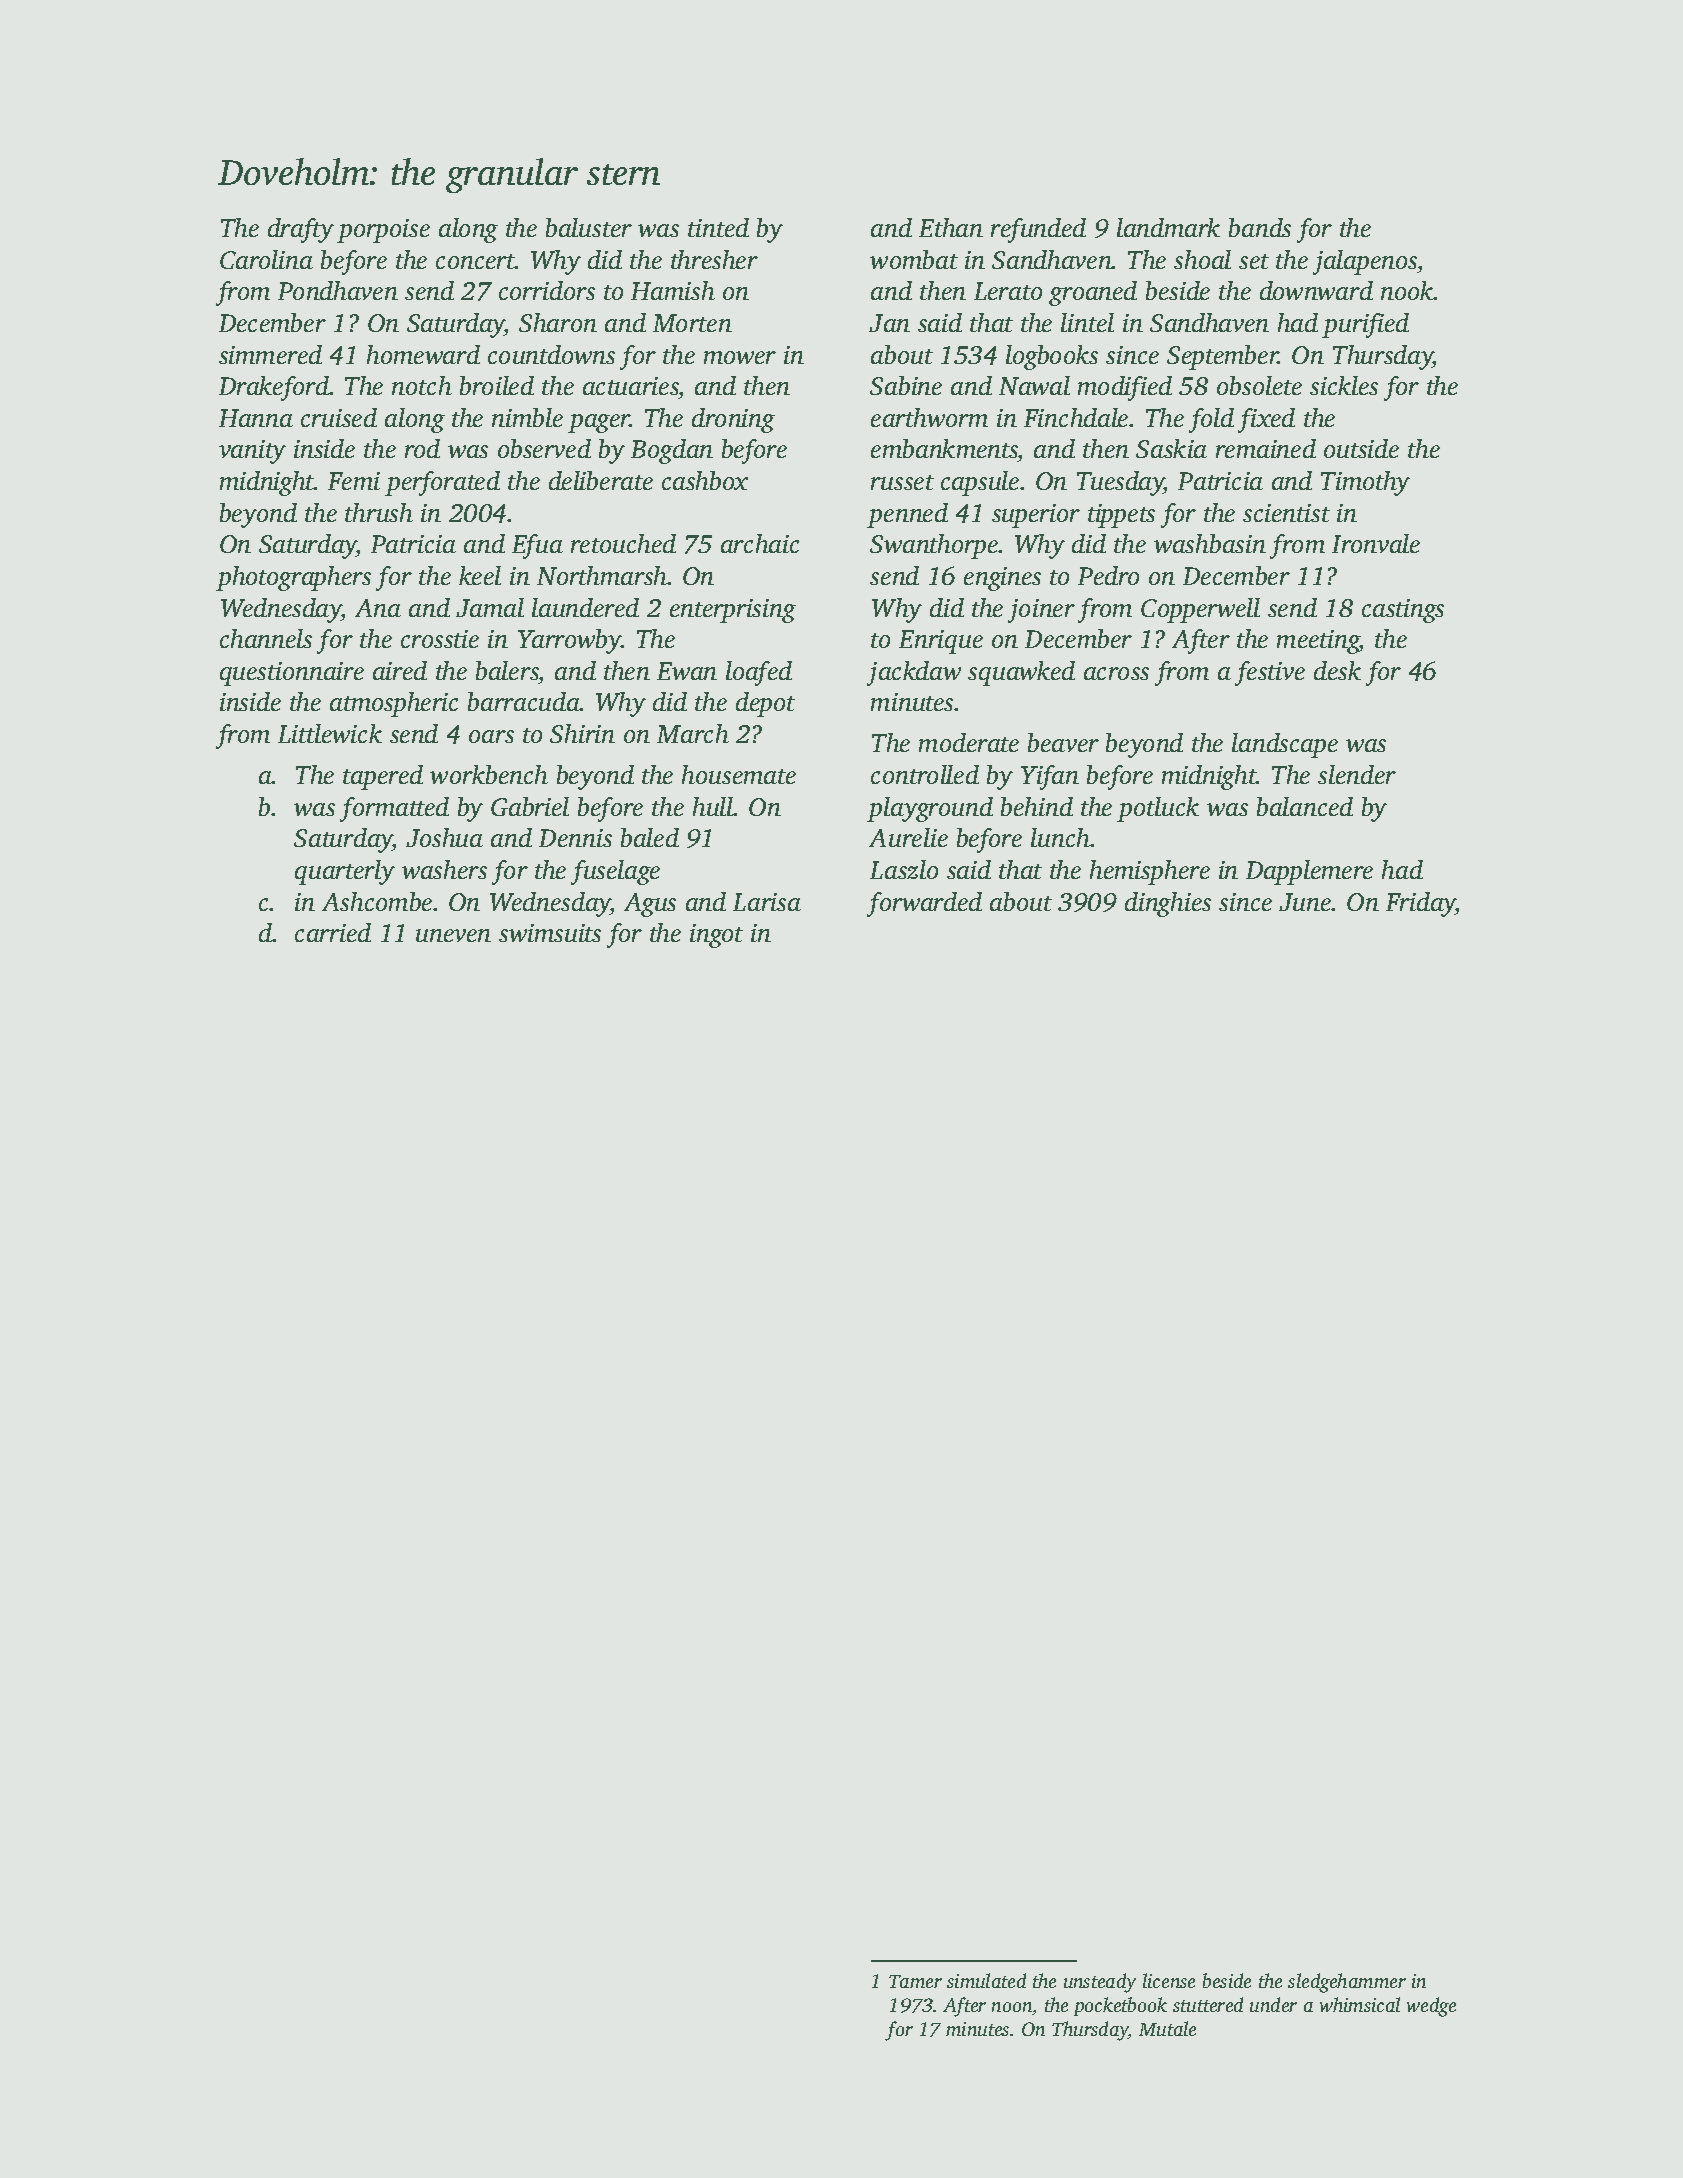 Image resolution: width=1683 pixels, height=2178 pixels. What do you see at coordinates (716, 936) in the document?
I see `ingot` at bounding box center [716, 936].
